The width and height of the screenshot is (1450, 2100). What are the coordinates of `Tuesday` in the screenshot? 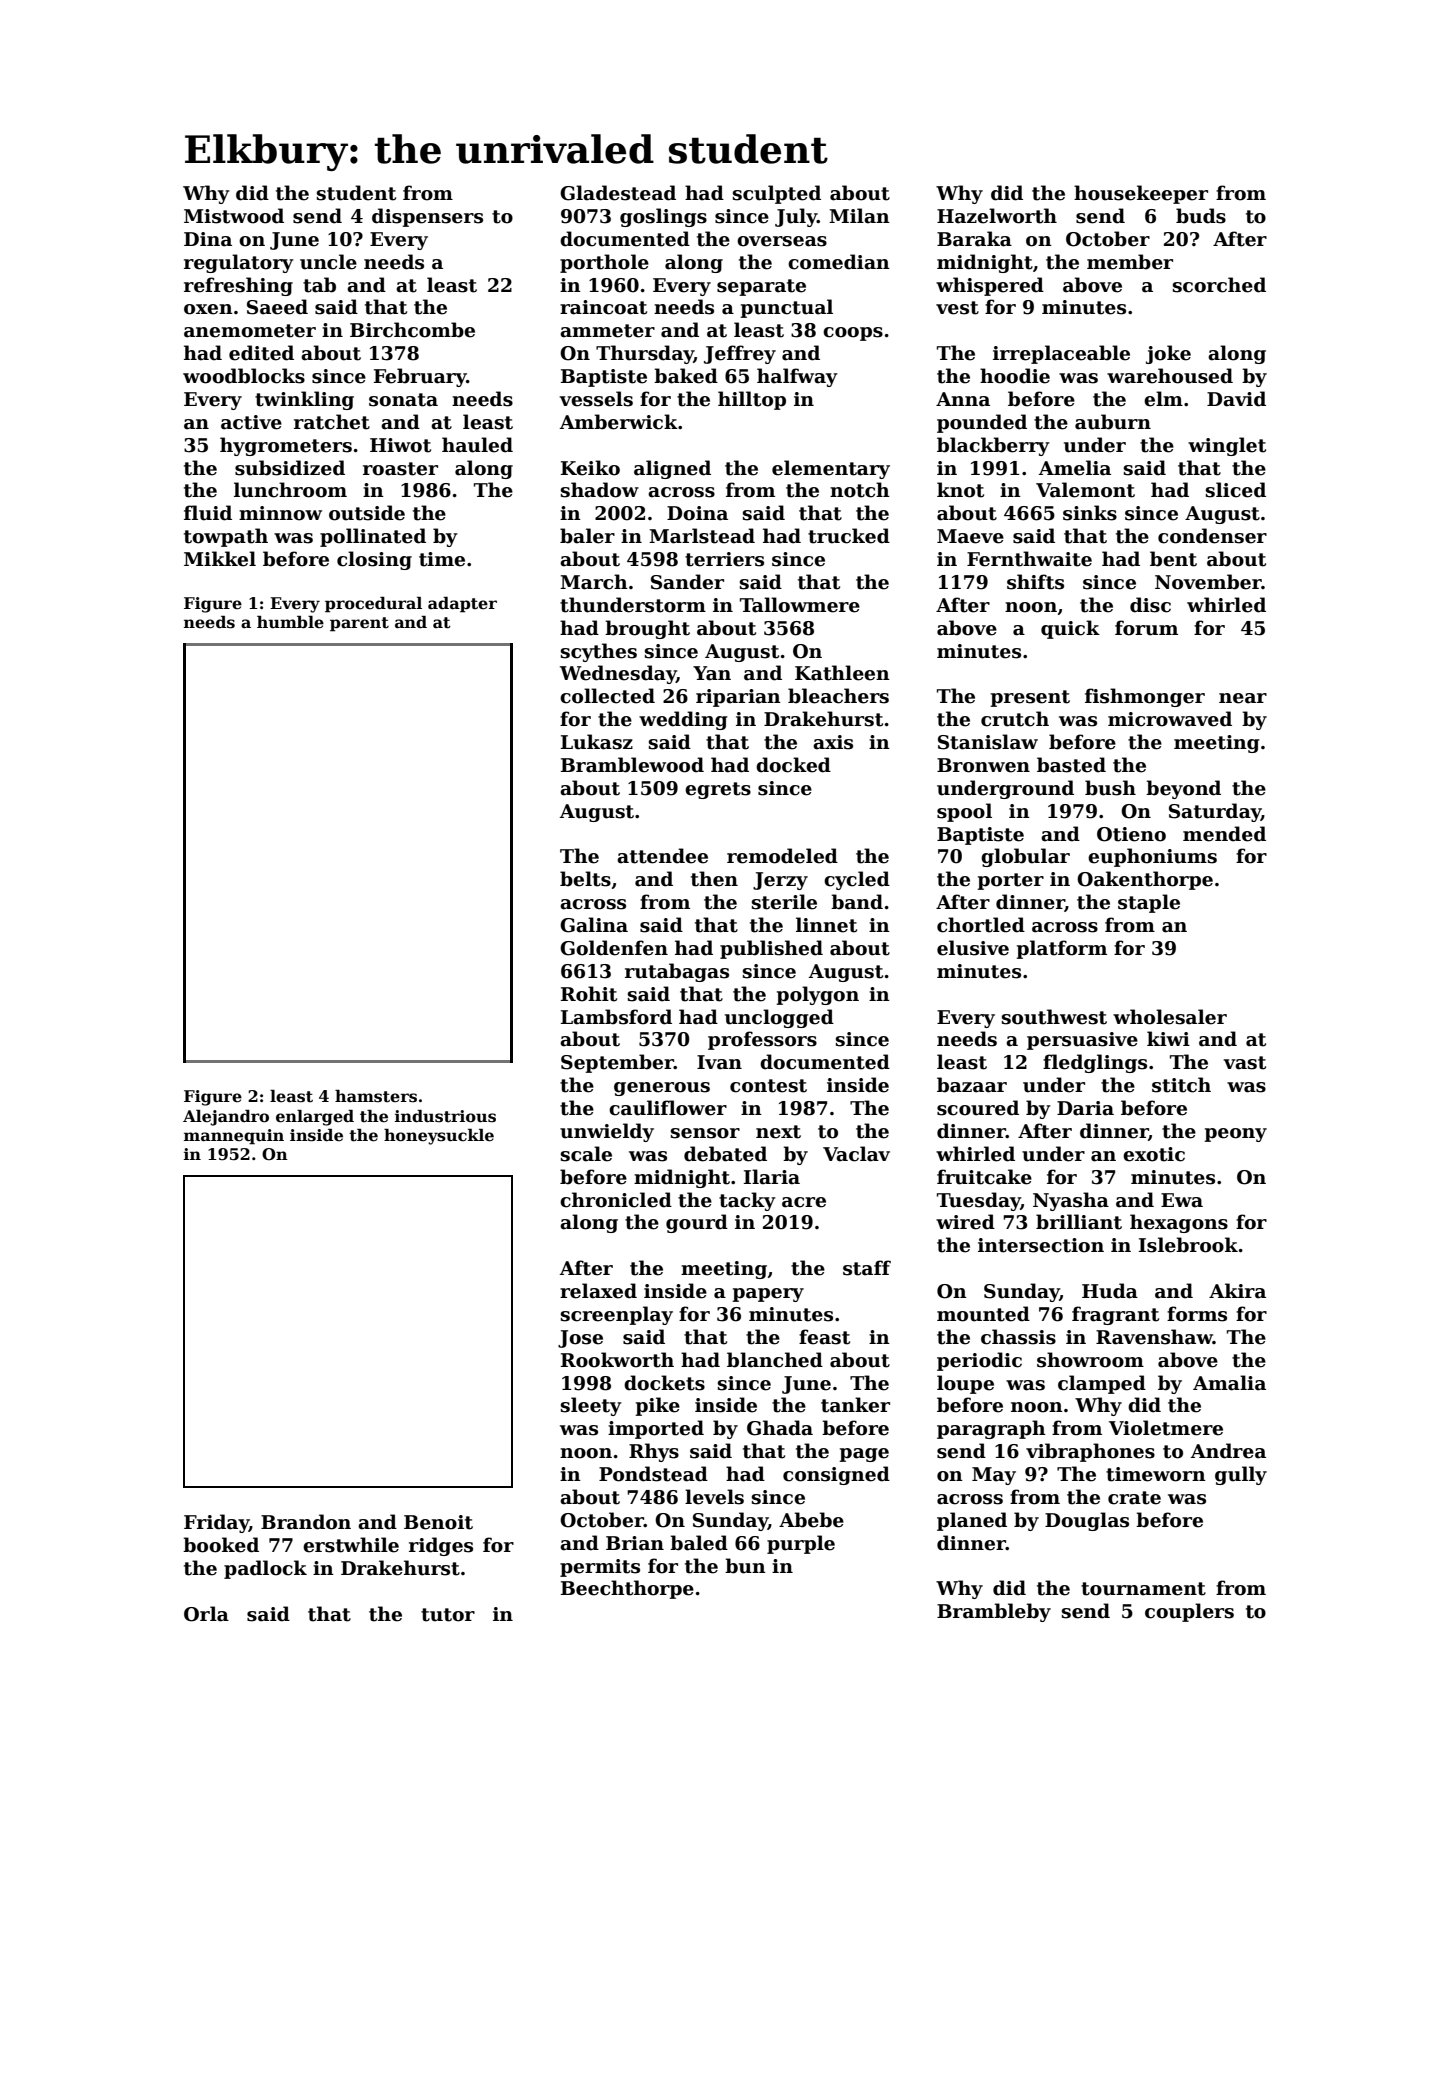 It's located at (979, 1201).
